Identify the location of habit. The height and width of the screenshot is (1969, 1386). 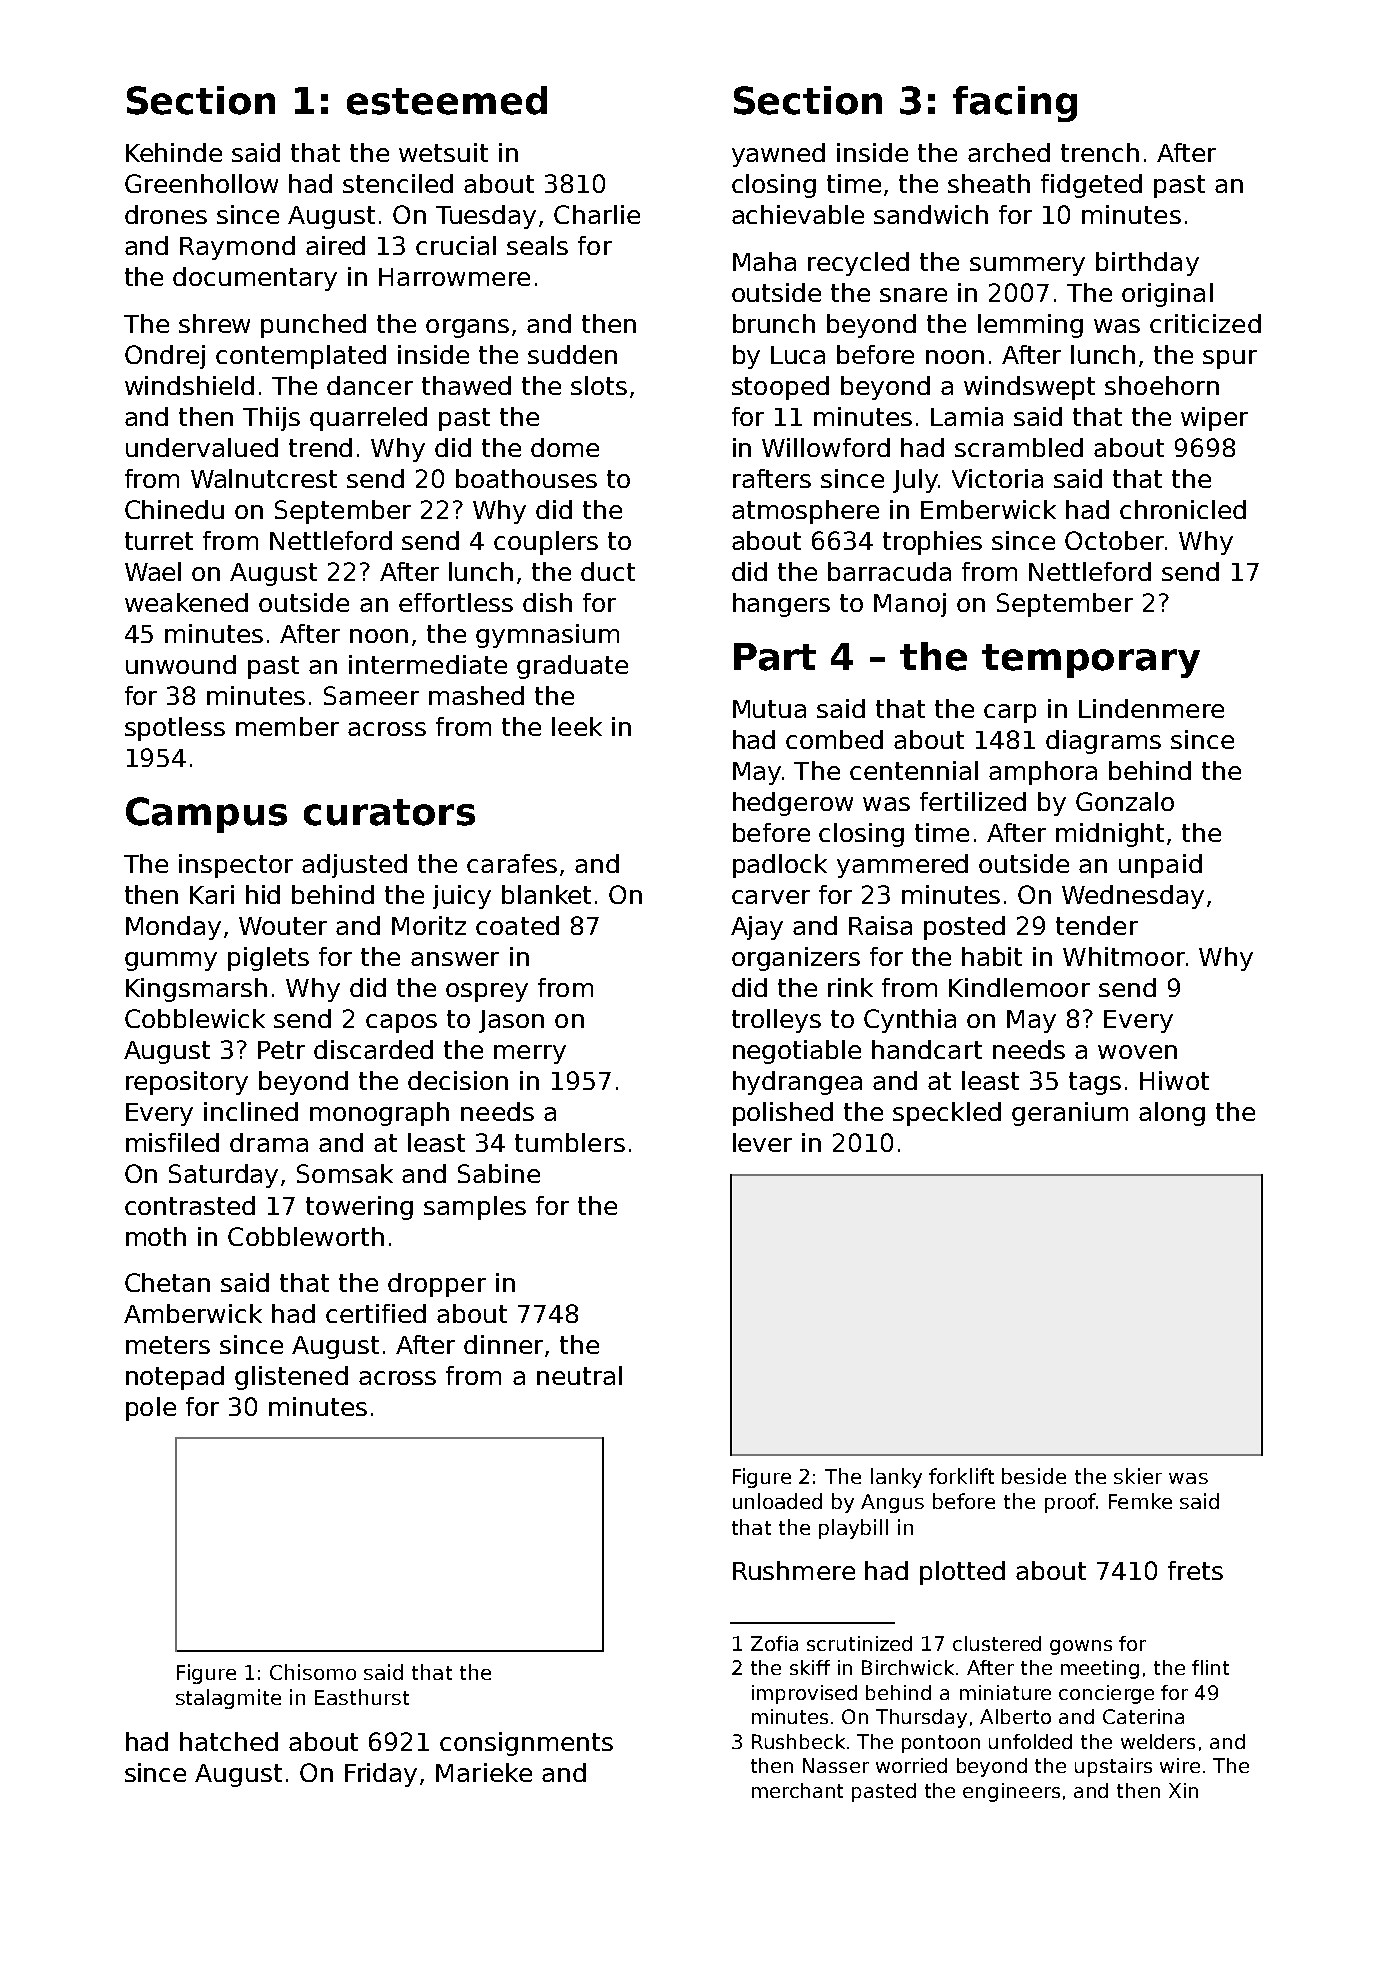
(992, 956).
